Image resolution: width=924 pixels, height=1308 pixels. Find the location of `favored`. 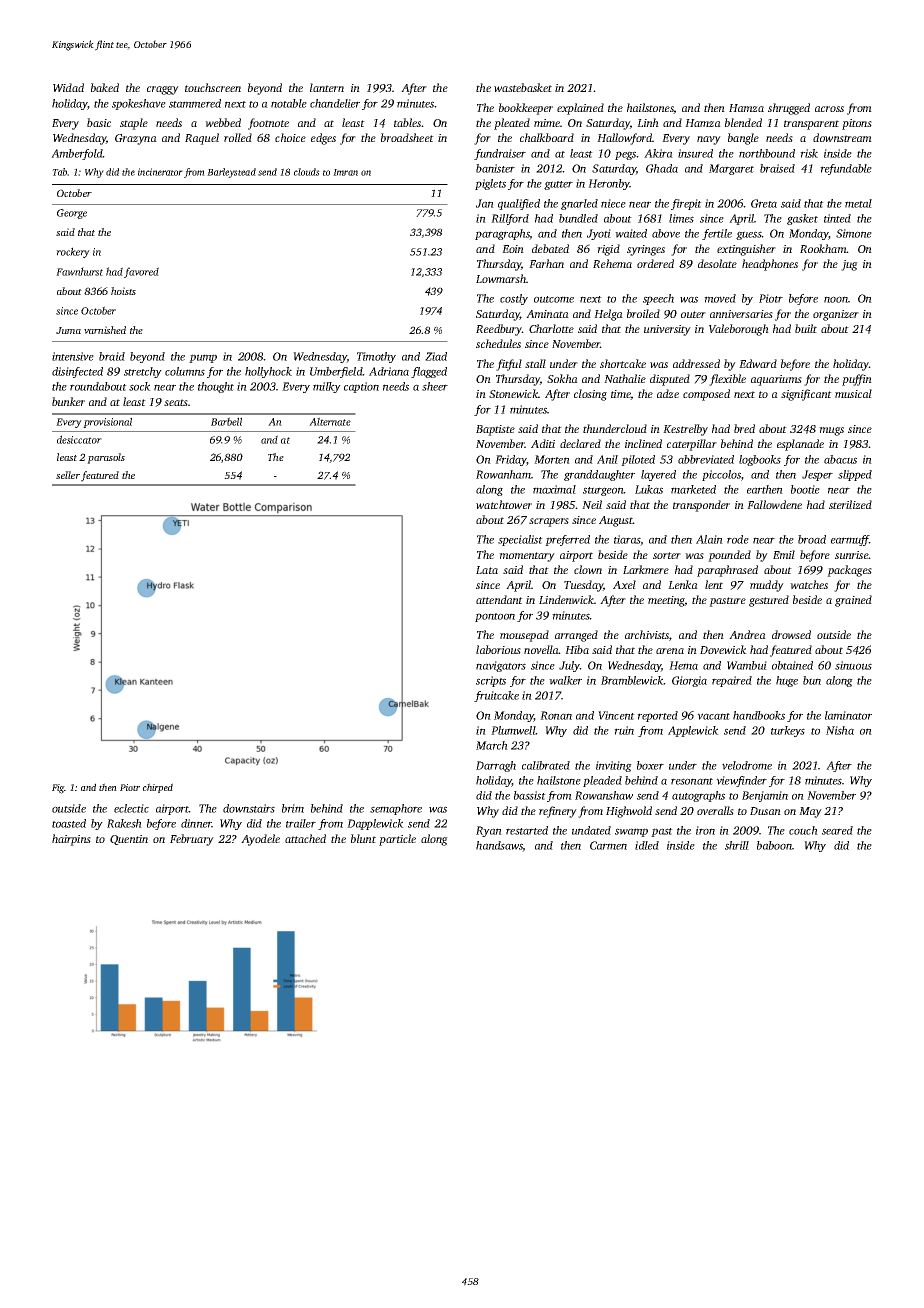

favored is located at coordinates (141, 272).
